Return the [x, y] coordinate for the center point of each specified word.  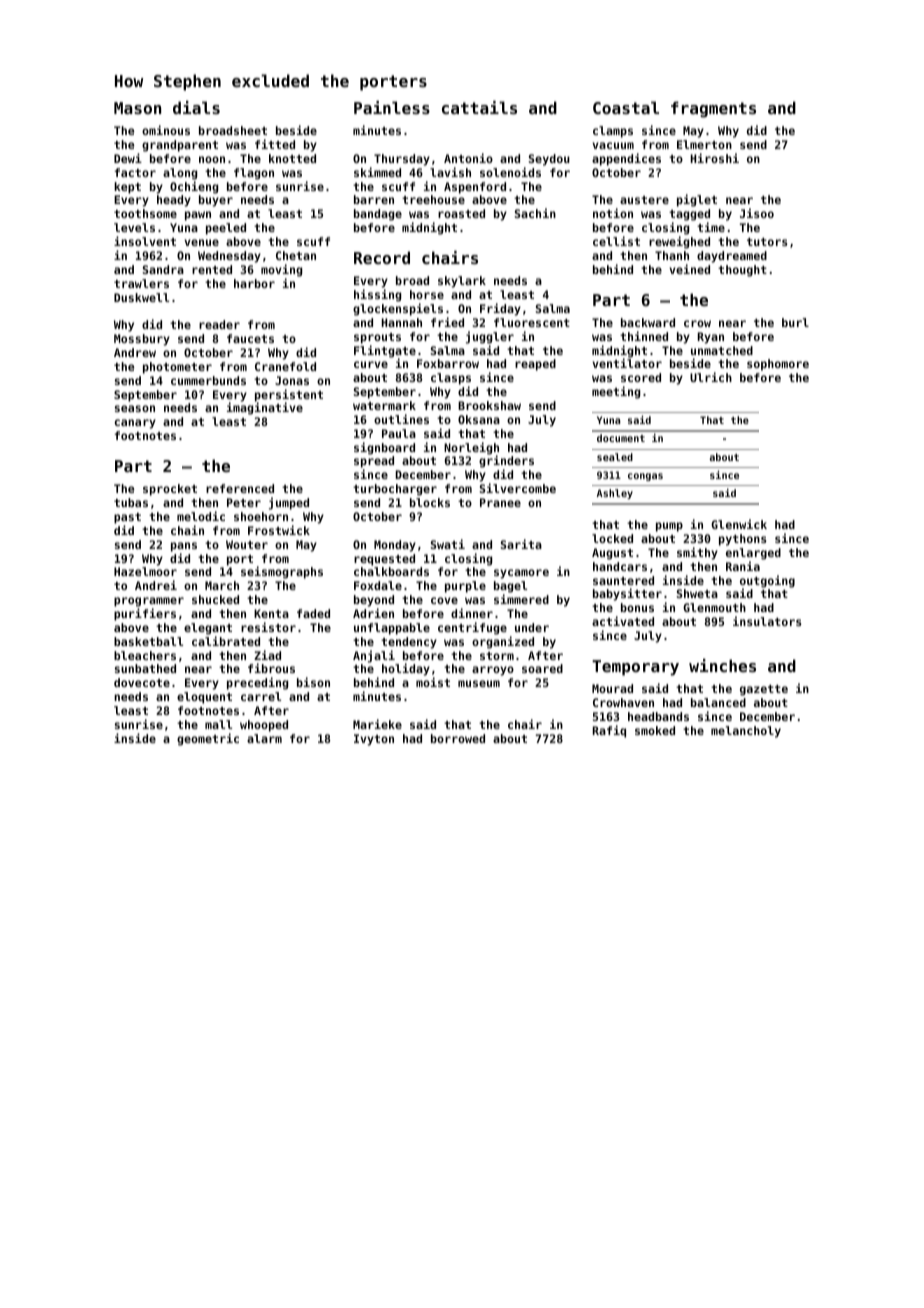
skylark [462, 282]
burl [795, 322]
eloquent [204, 698]
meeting [616, 392]
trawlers [141, 283]
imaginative [265, 409]
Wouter [247, 544]
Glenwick [739, 524]
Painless [392, 107]
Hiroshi [715, 158]
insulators [767, 621]
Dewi [128, 158]
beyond [374, 601]
